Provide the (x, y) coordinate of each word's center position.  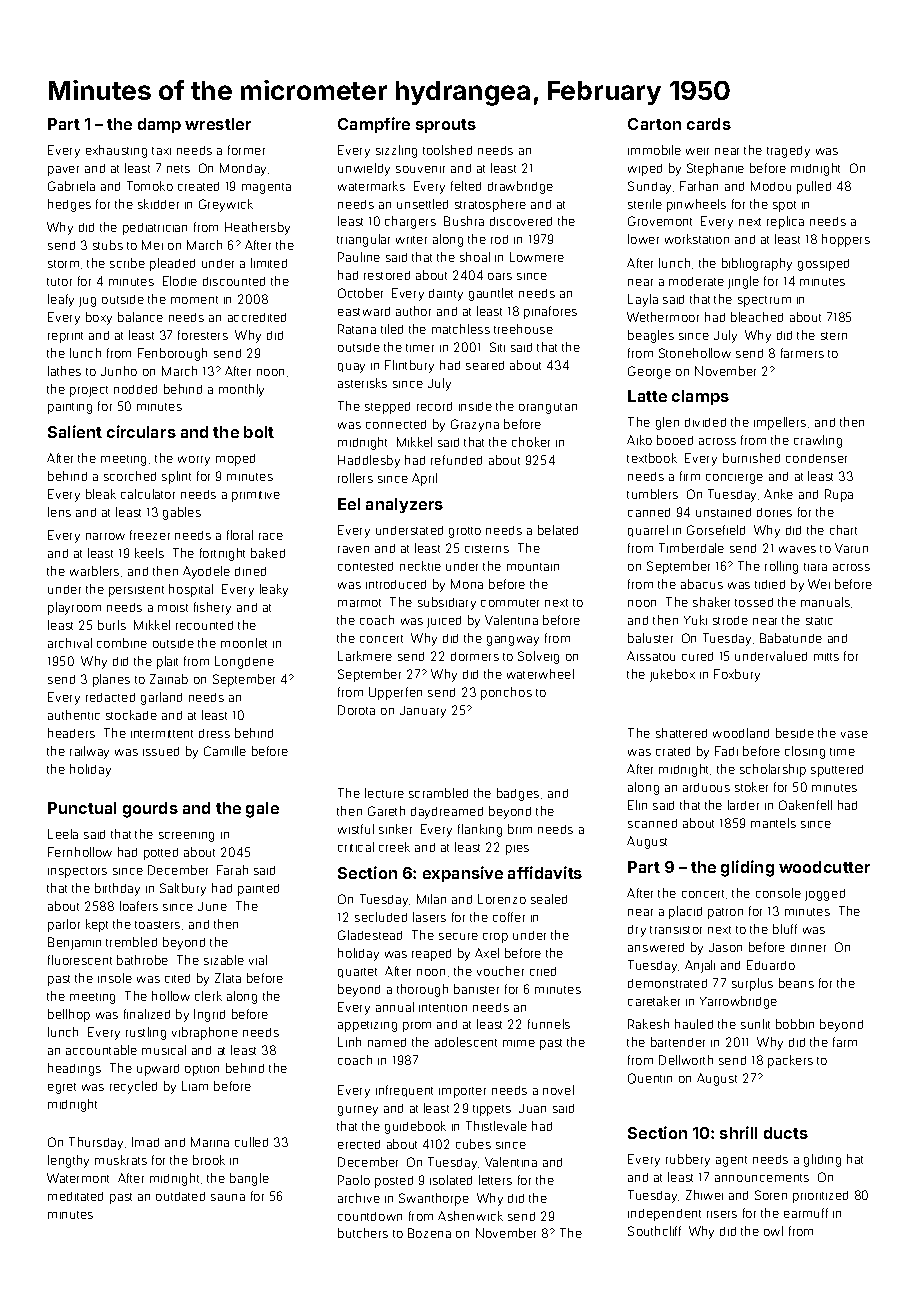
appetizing (367, 1026)
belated (558, 530)
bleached (757, 317)
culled (251, 1142)
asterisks (362, 383)
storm (63, 264)
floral (240, 535)
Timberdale (691, 548)
